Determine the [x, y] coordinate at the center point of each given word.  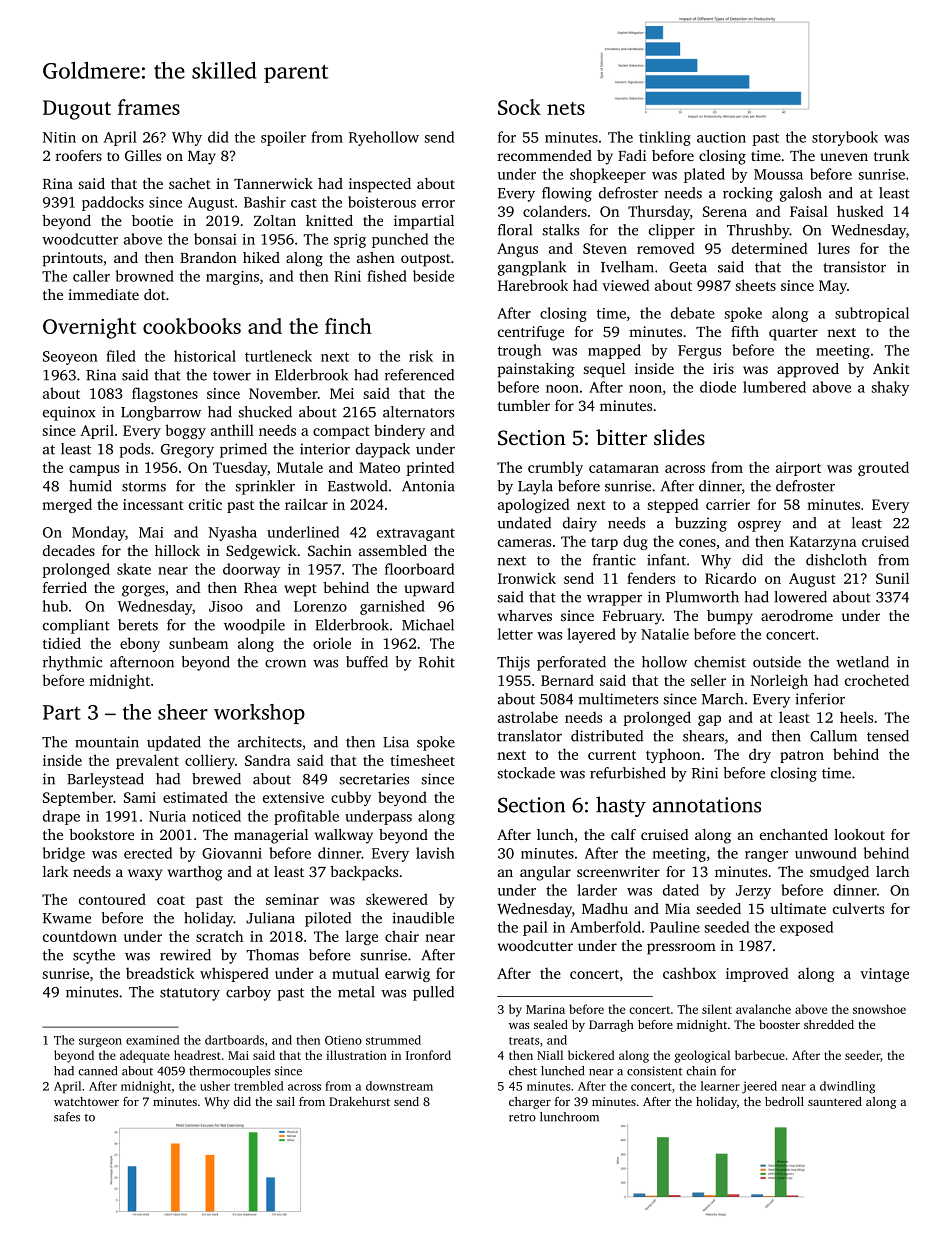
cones [697, 543]
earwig [407, 975]
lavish [435, 853]
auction [721, 137]
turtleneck [278, 356]
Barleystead [105, 780]
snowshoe [879, 1009]
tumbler [524, 405]
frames [149, 107]
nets [566, 108]
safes [67, 1117]
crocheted [877, 680]
